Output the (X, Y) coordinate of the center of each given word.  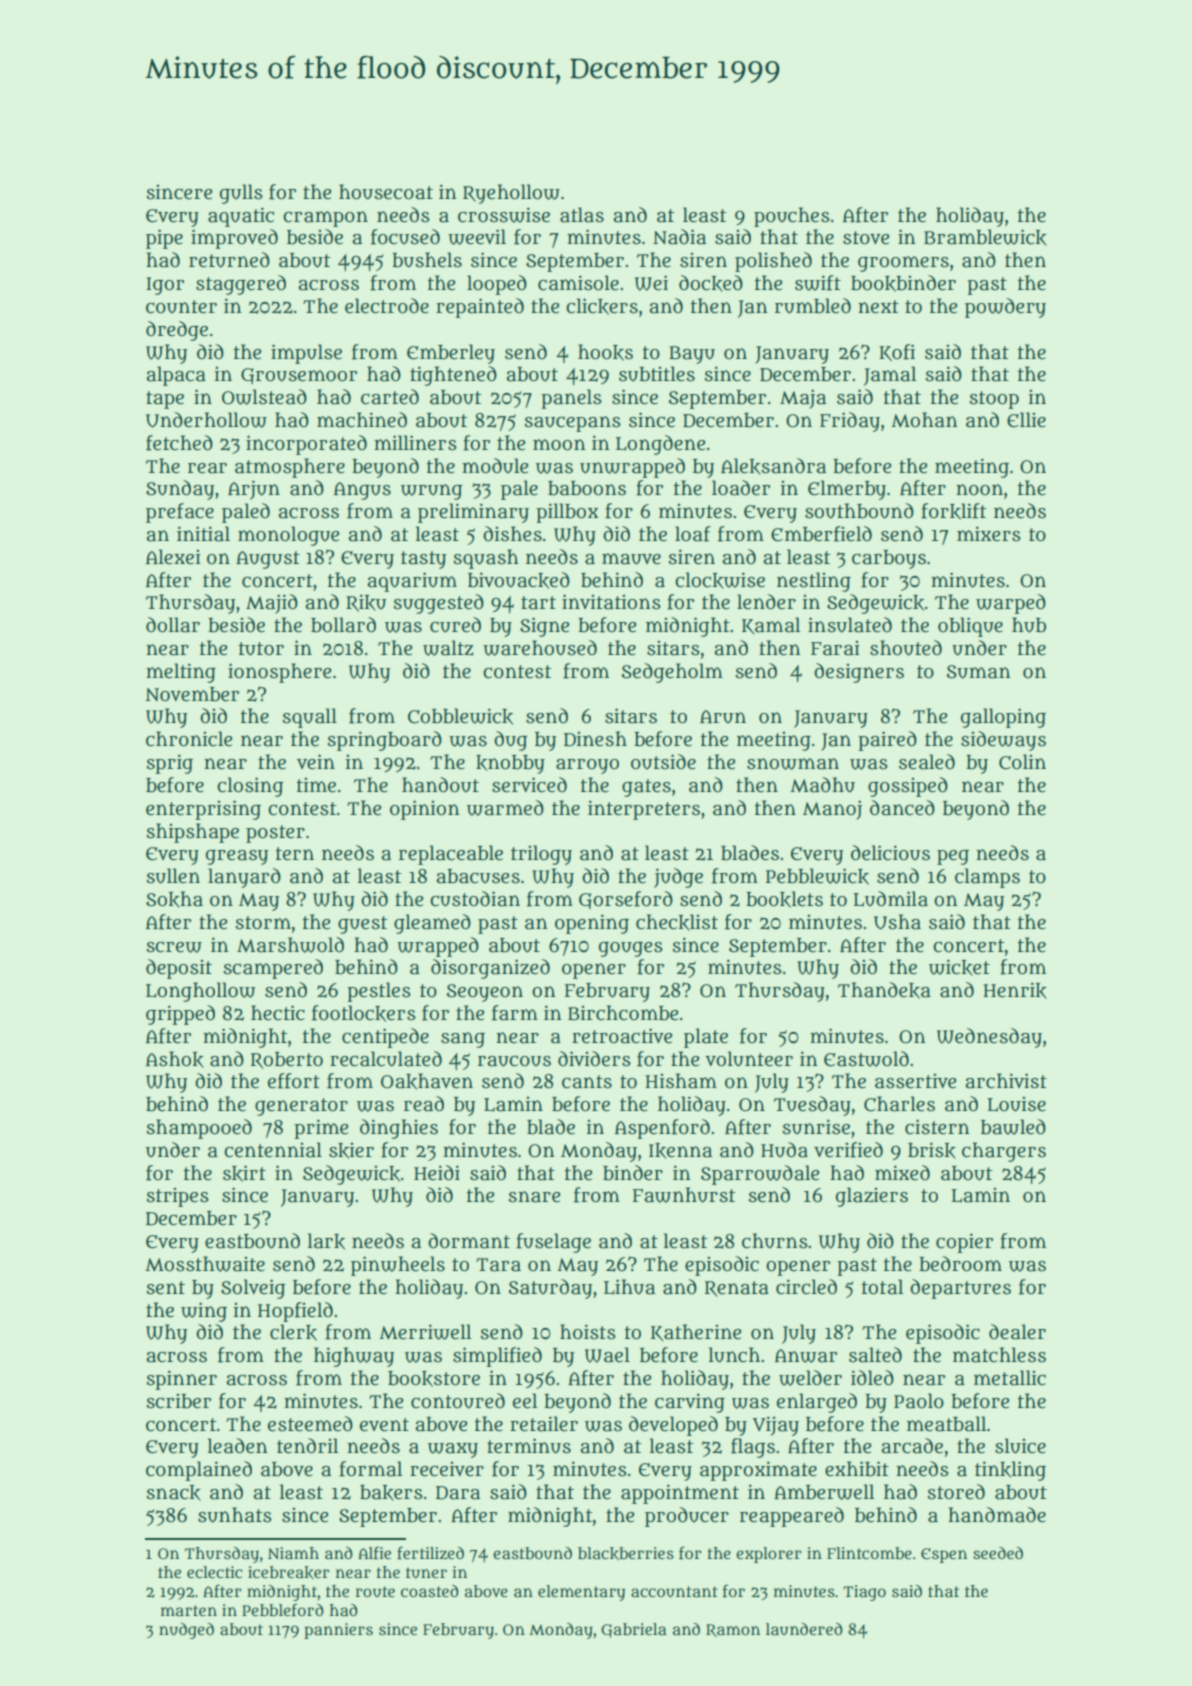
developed (673, 1426)
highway (354, 1357)
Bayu (692, 355)
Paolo (919, 1401)
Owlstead (264, 397)
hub (1029, 625)
